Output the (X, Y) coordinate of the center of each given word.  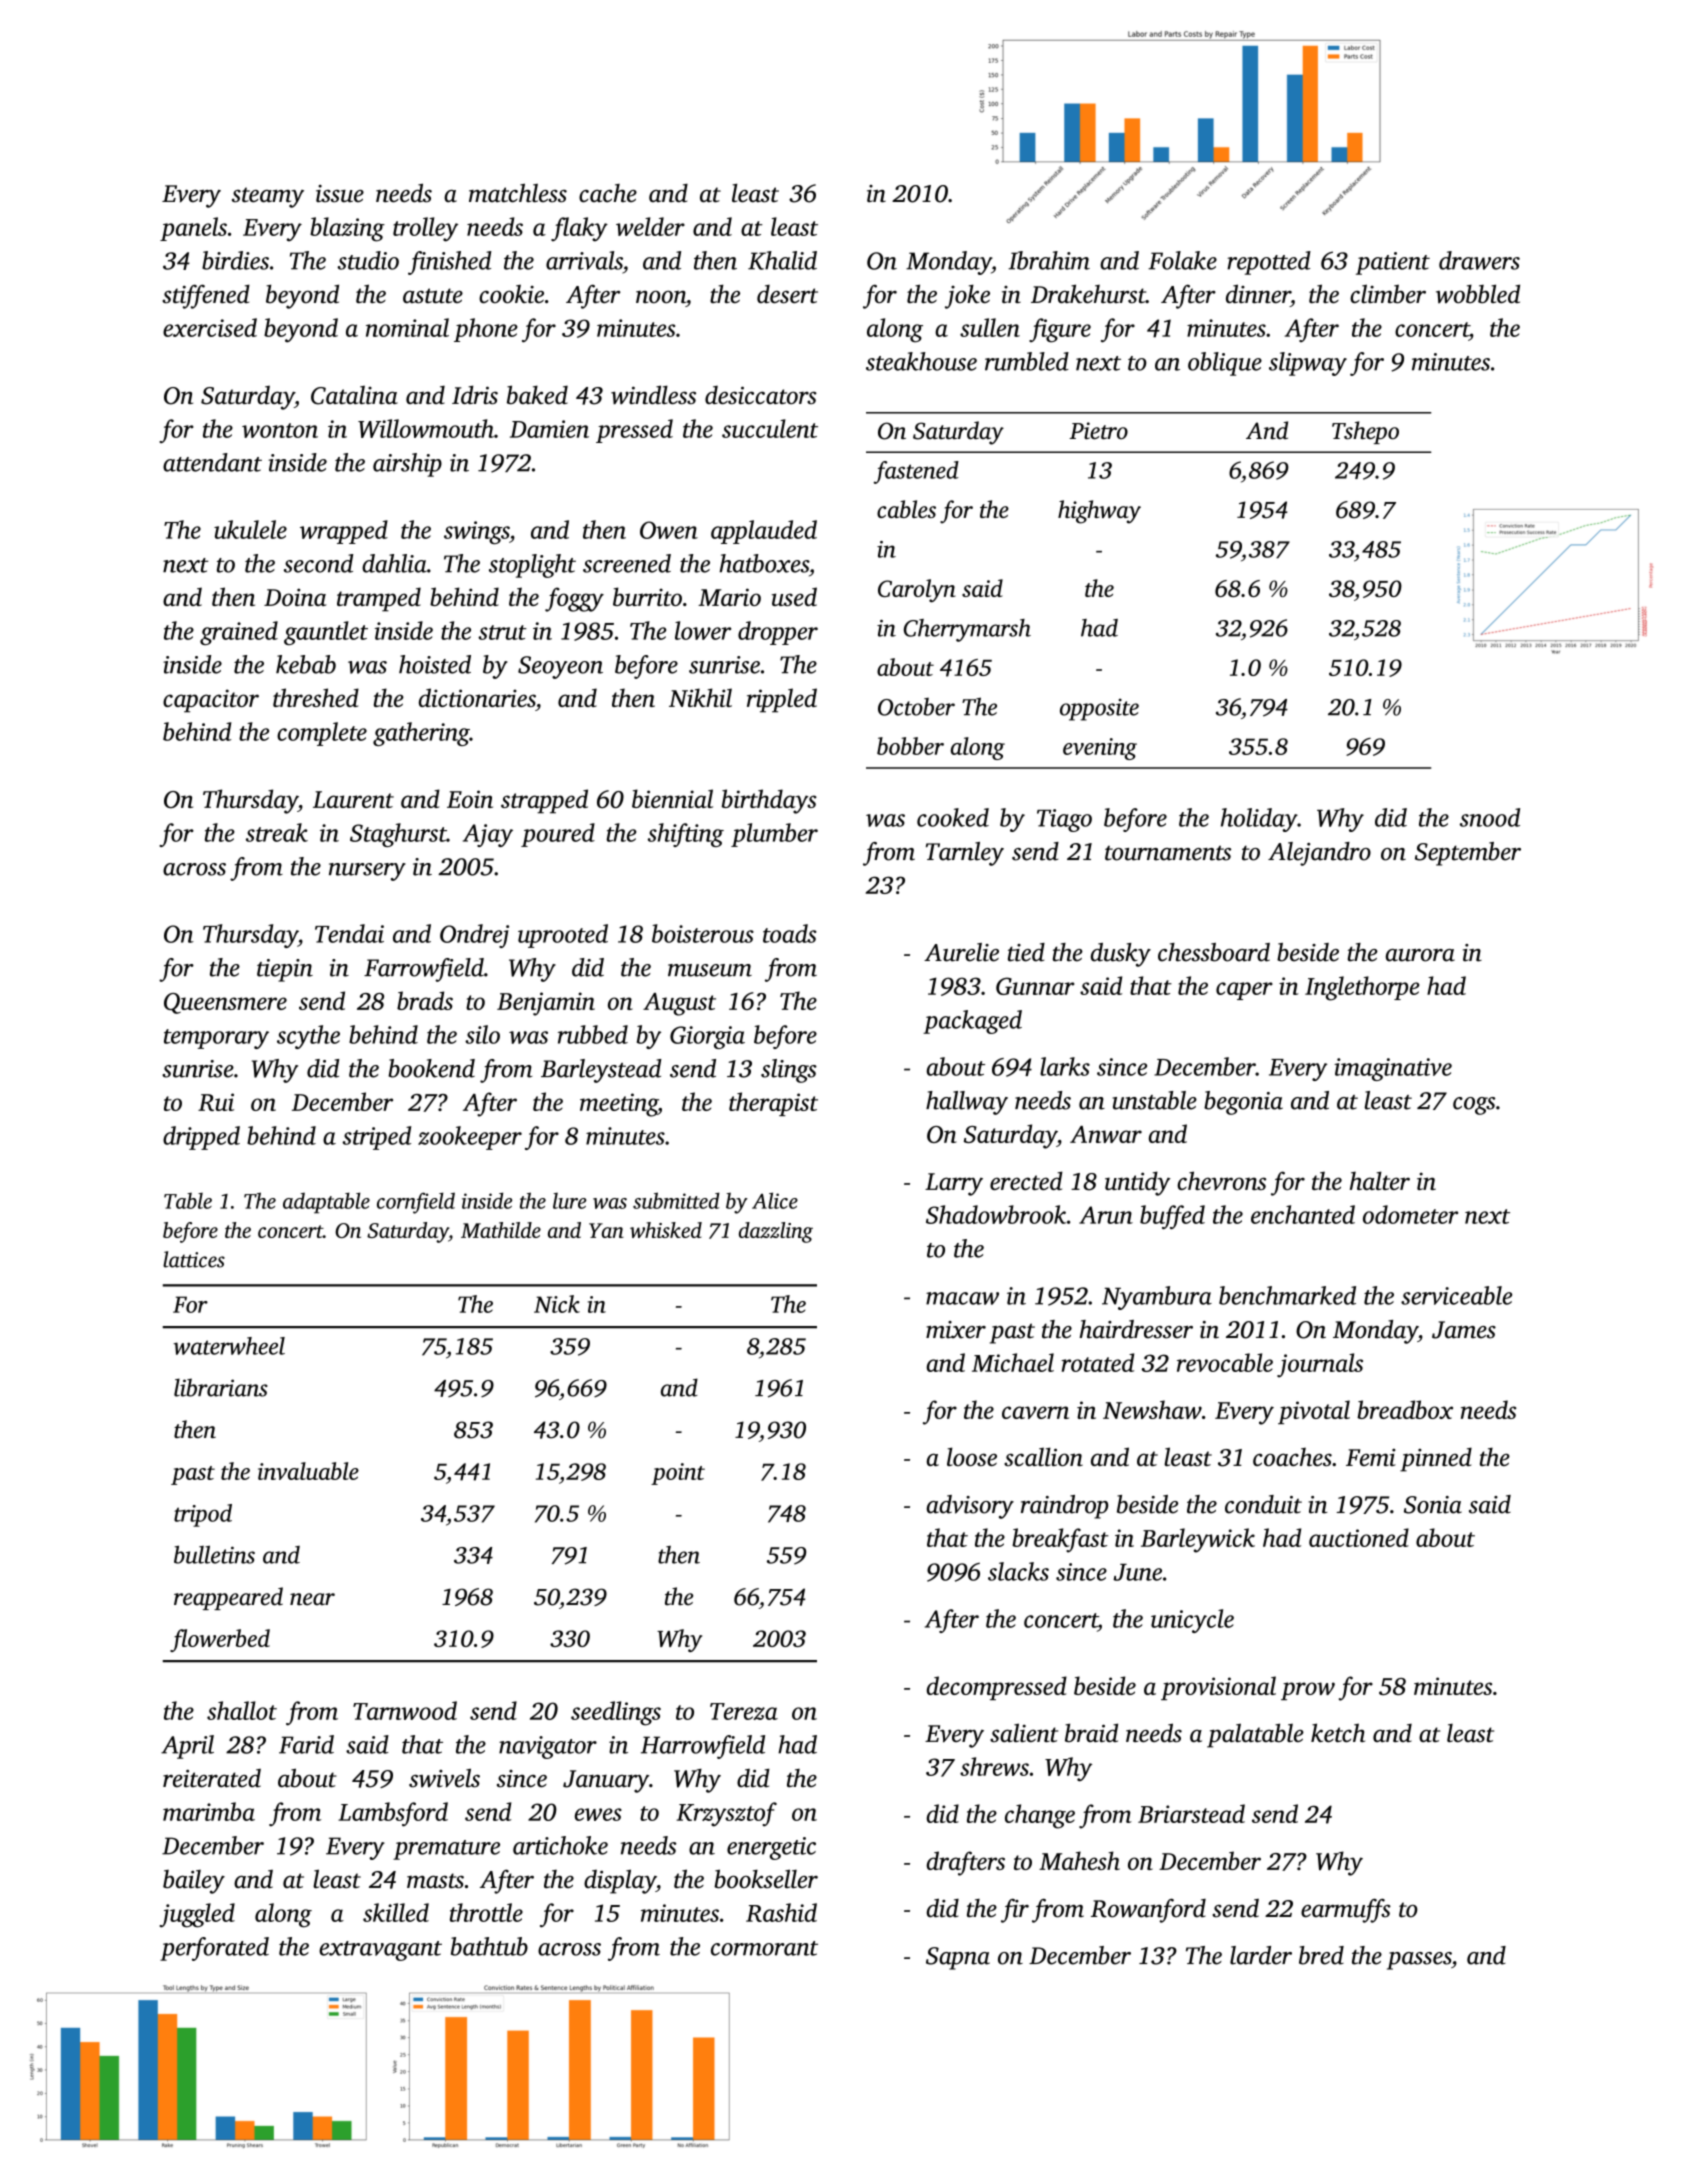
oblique (1225, 364)
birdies (235, 260)
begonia (1243, 1103)
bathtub (489, 1946)
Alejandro (1319, 854)
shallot (242, 1710)
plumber (774, 835)
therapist (773, 1104)
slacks (1018, 1571)
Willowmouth (426, 428)
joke (967, 296)
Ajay (488, 835)
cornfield (416, 1203)
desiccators (761, 395)
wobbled (1478, 294)
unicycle (1192, 1621)
